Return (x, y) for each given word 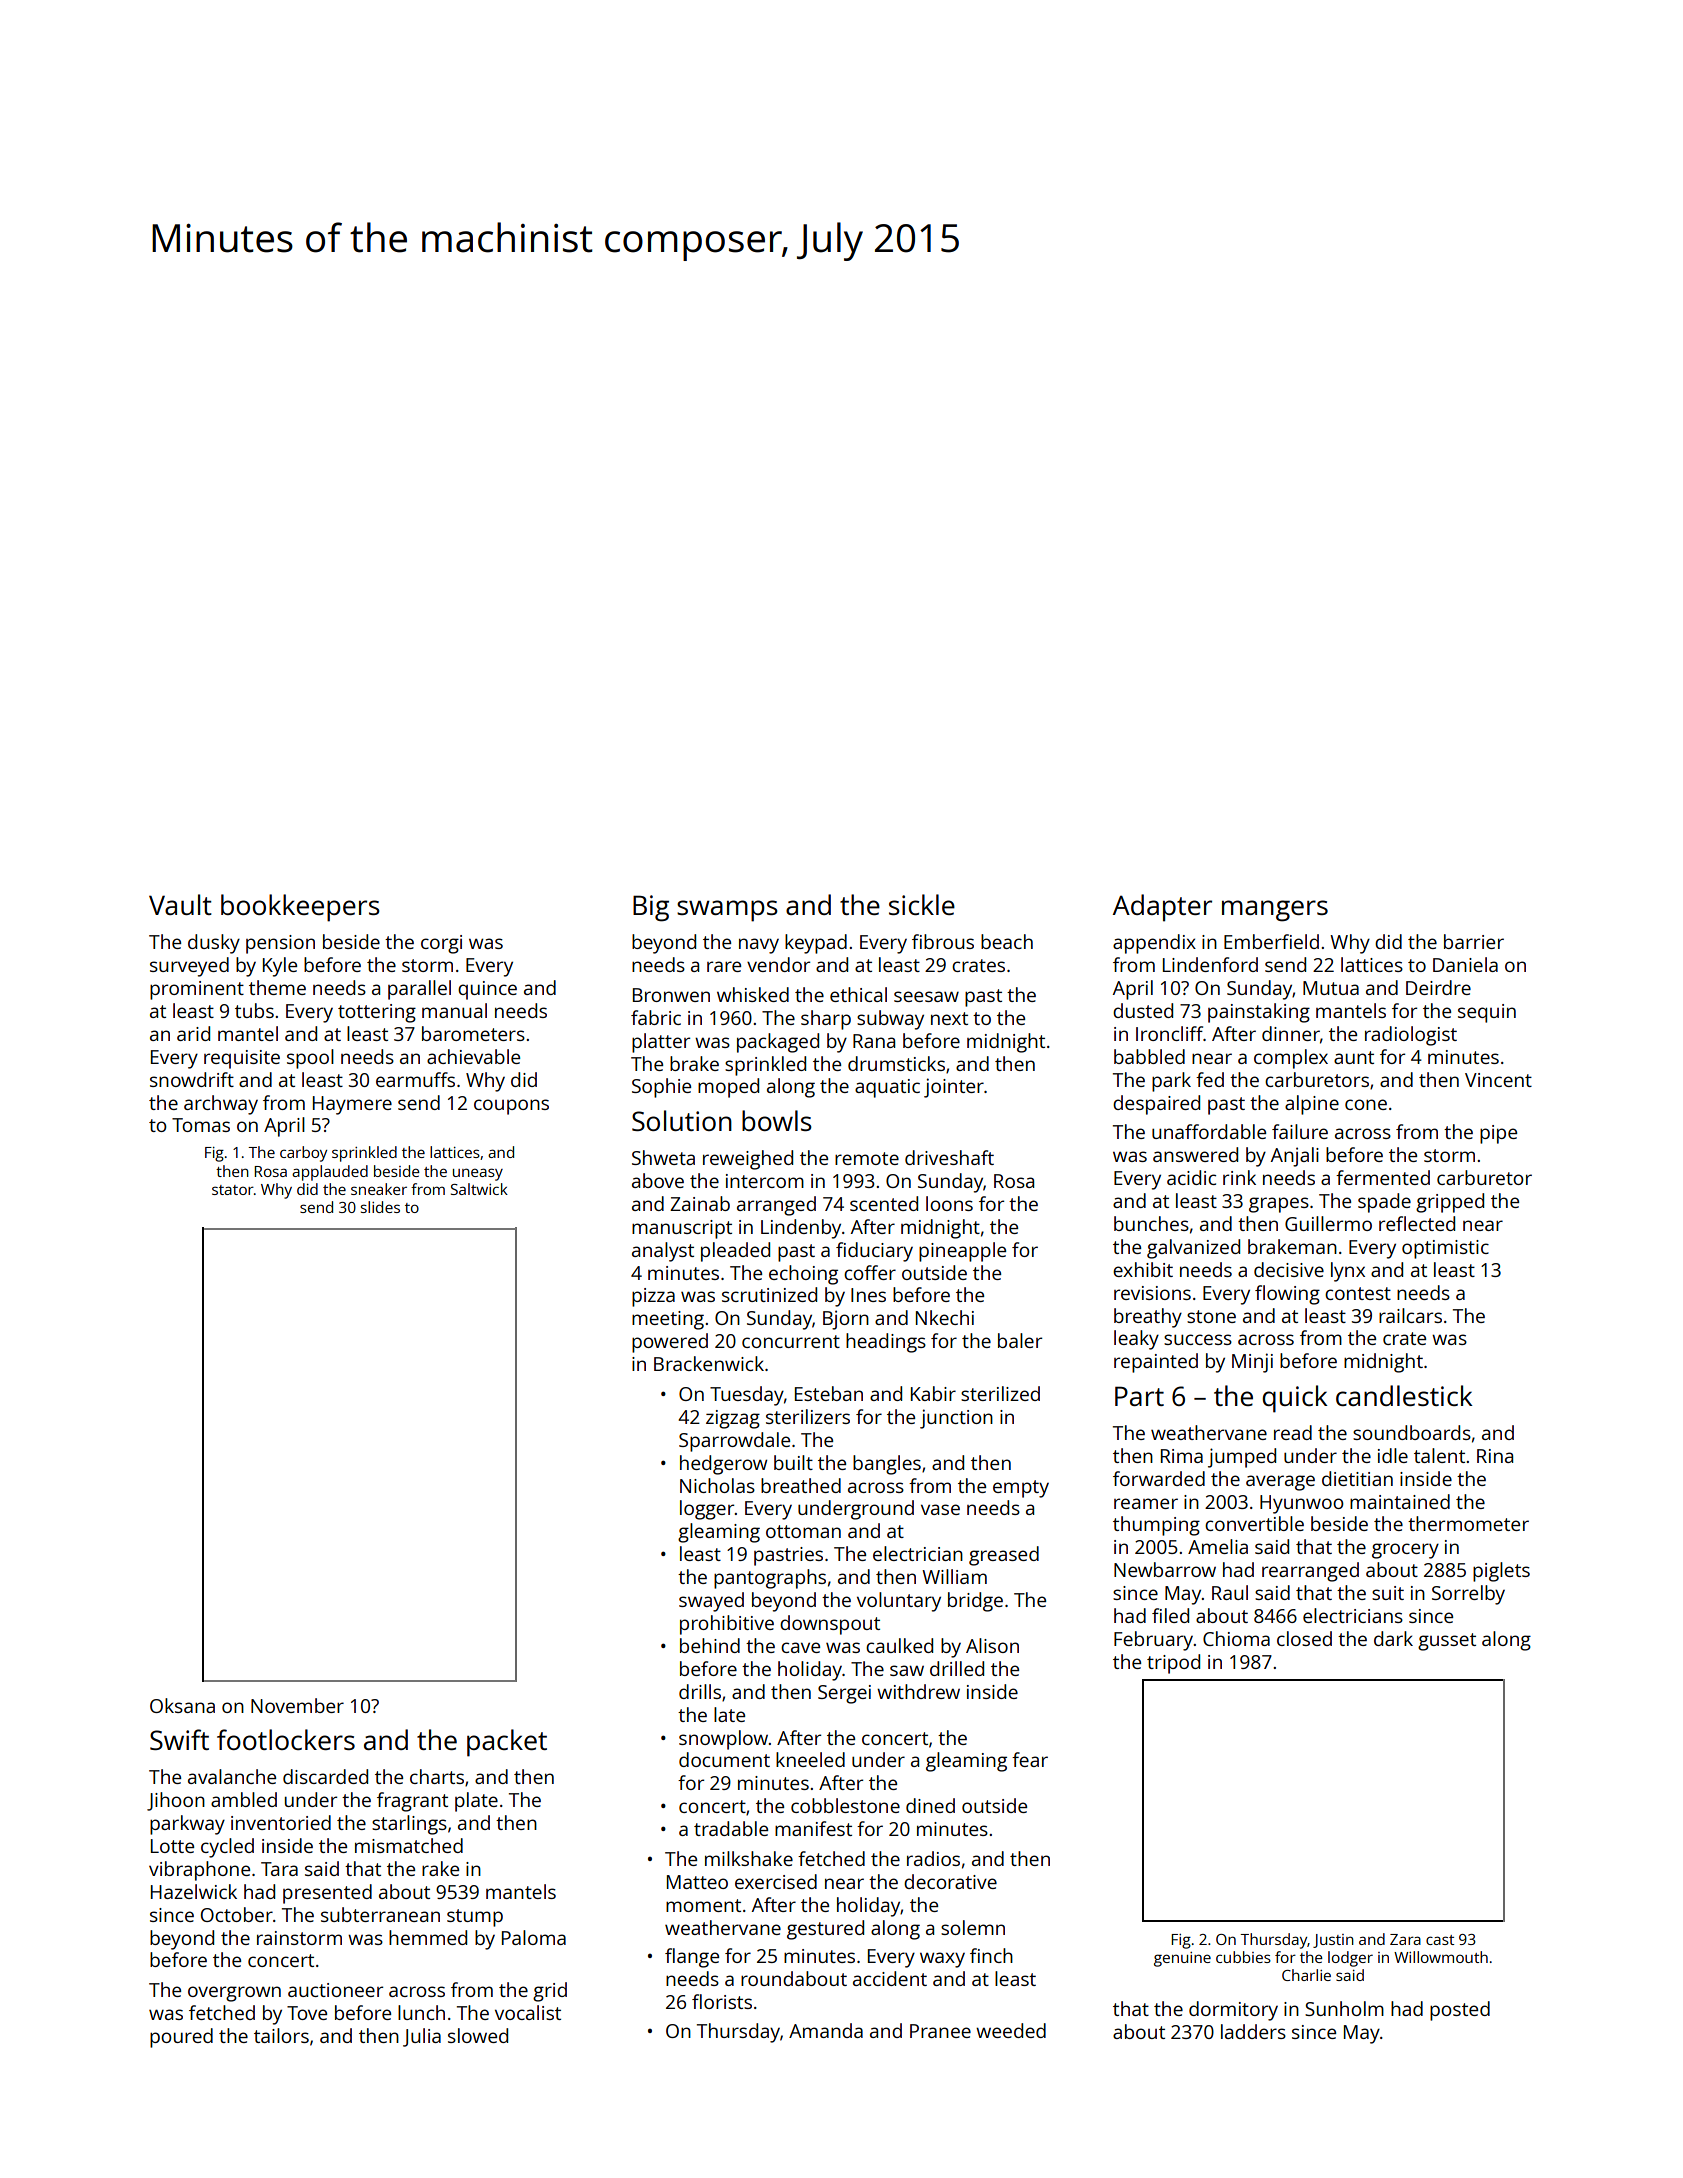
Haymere (352, 1105)
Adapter (1162, 908)
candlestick (1404, 1395)
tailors (281, 2035)
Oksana (182, 1705)
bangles (887, 1465)
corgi (441, 944)
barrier (1474, 941)
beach (1007, 941)
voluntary (899, 1602)
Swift (179, 1739)
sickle (922, 904)
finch (991, 1955)
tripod (1173, 1664)
